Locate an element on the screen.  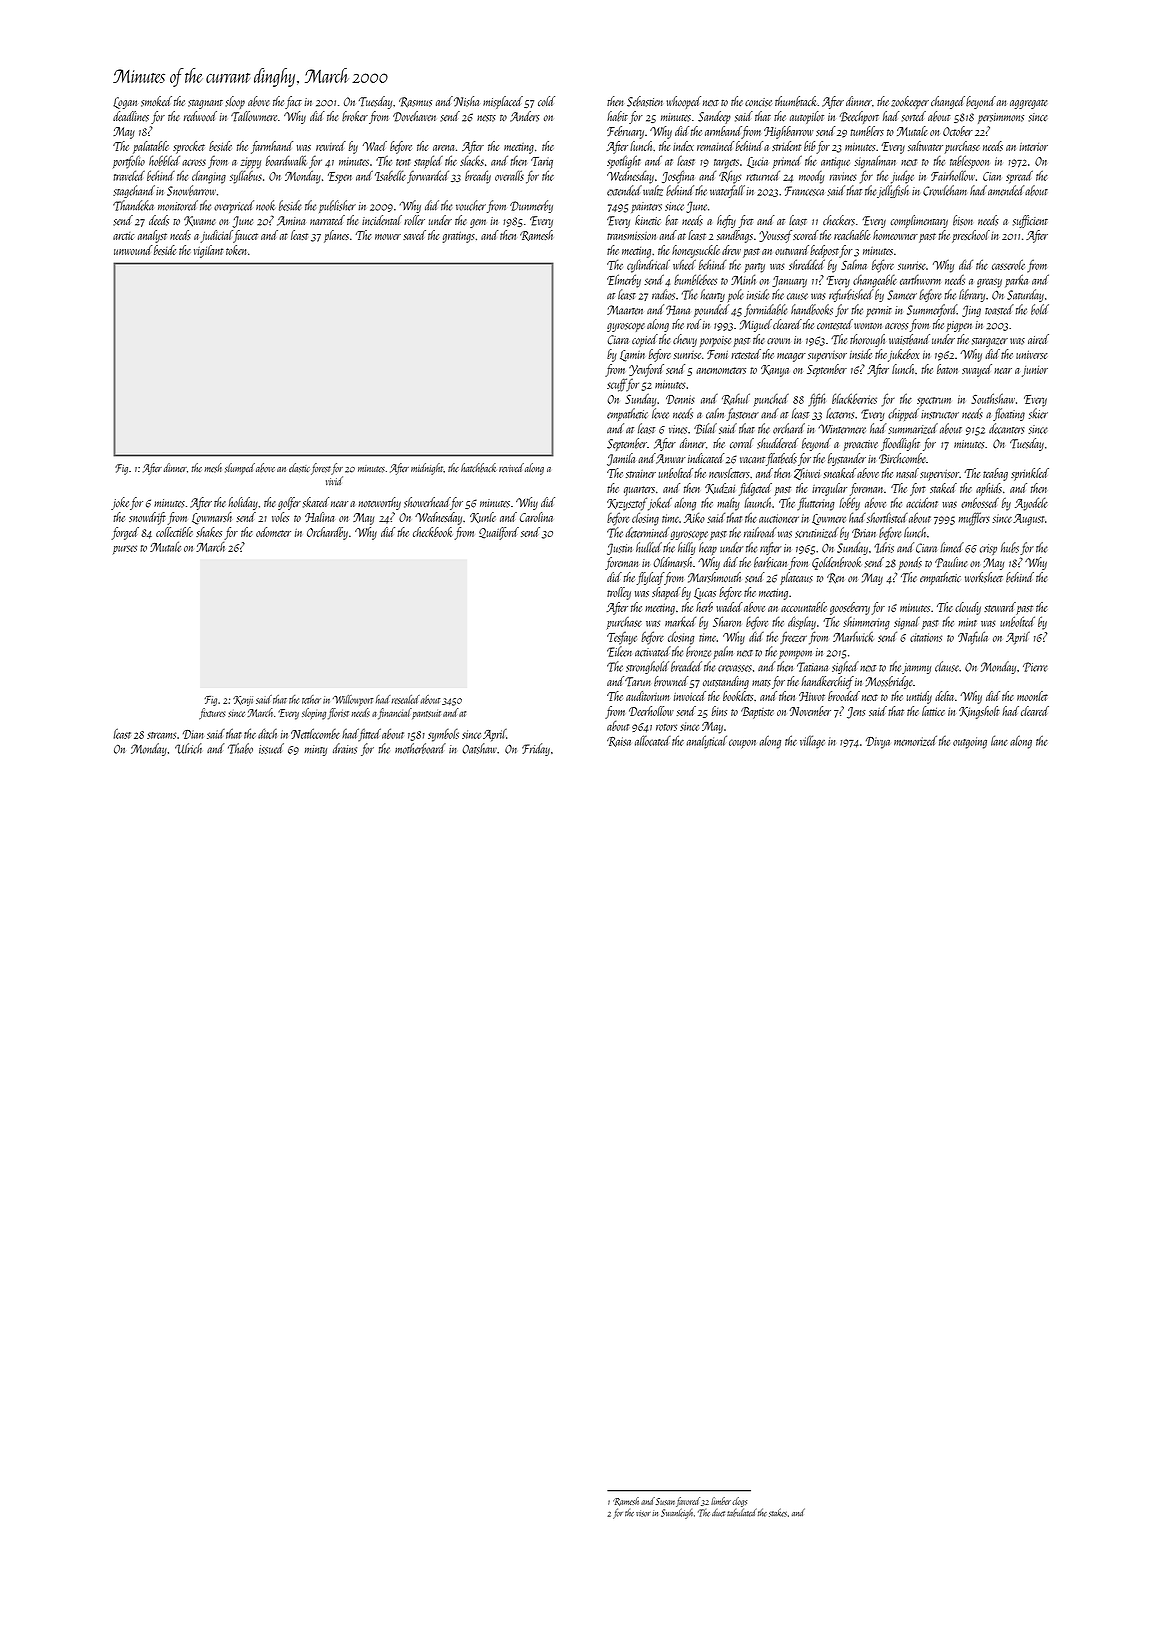
Oatshaw is located at coordinates (479, 748).
